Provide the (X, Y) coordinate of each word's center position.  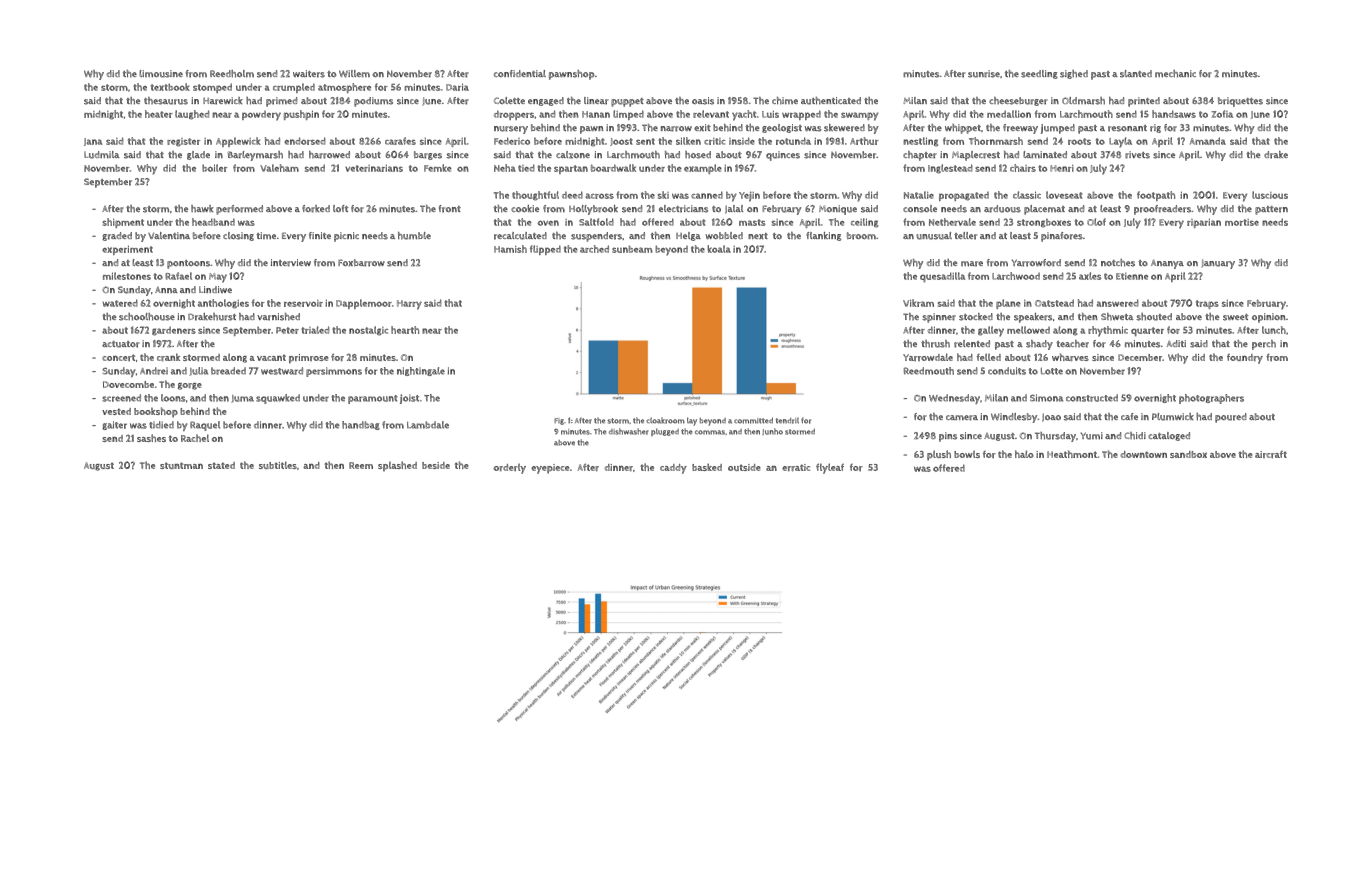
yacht (744, 115)
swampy (859, 116)
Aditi (1176, 343)
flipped (545, 250)
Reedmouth (929, 371)
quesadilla (942, 277)
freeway (1020, 129)
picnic (346, 237)
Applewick (238, 142)
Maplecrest (976, 156)
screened (121, 398)
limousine (161, 74)
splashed (397, 466)
